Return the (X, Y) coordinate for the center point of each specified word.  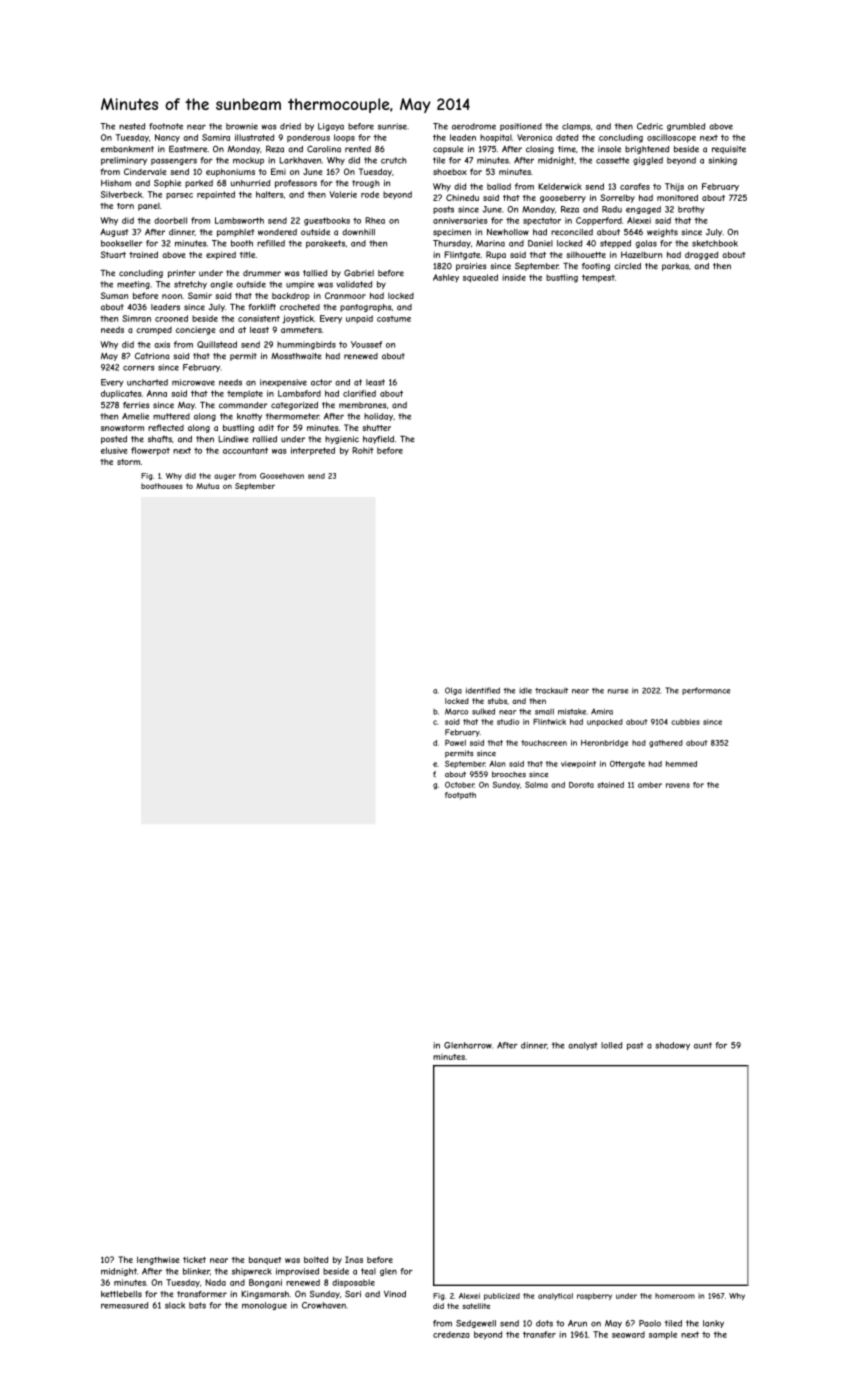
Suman (114, 295)
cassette (612, 160)
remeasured (124, 1305)
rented (358, 149)
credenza (451, 1334)
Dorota (581, 785)
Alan (497, 764)
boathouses (162, 486)
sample (663, 1335)
